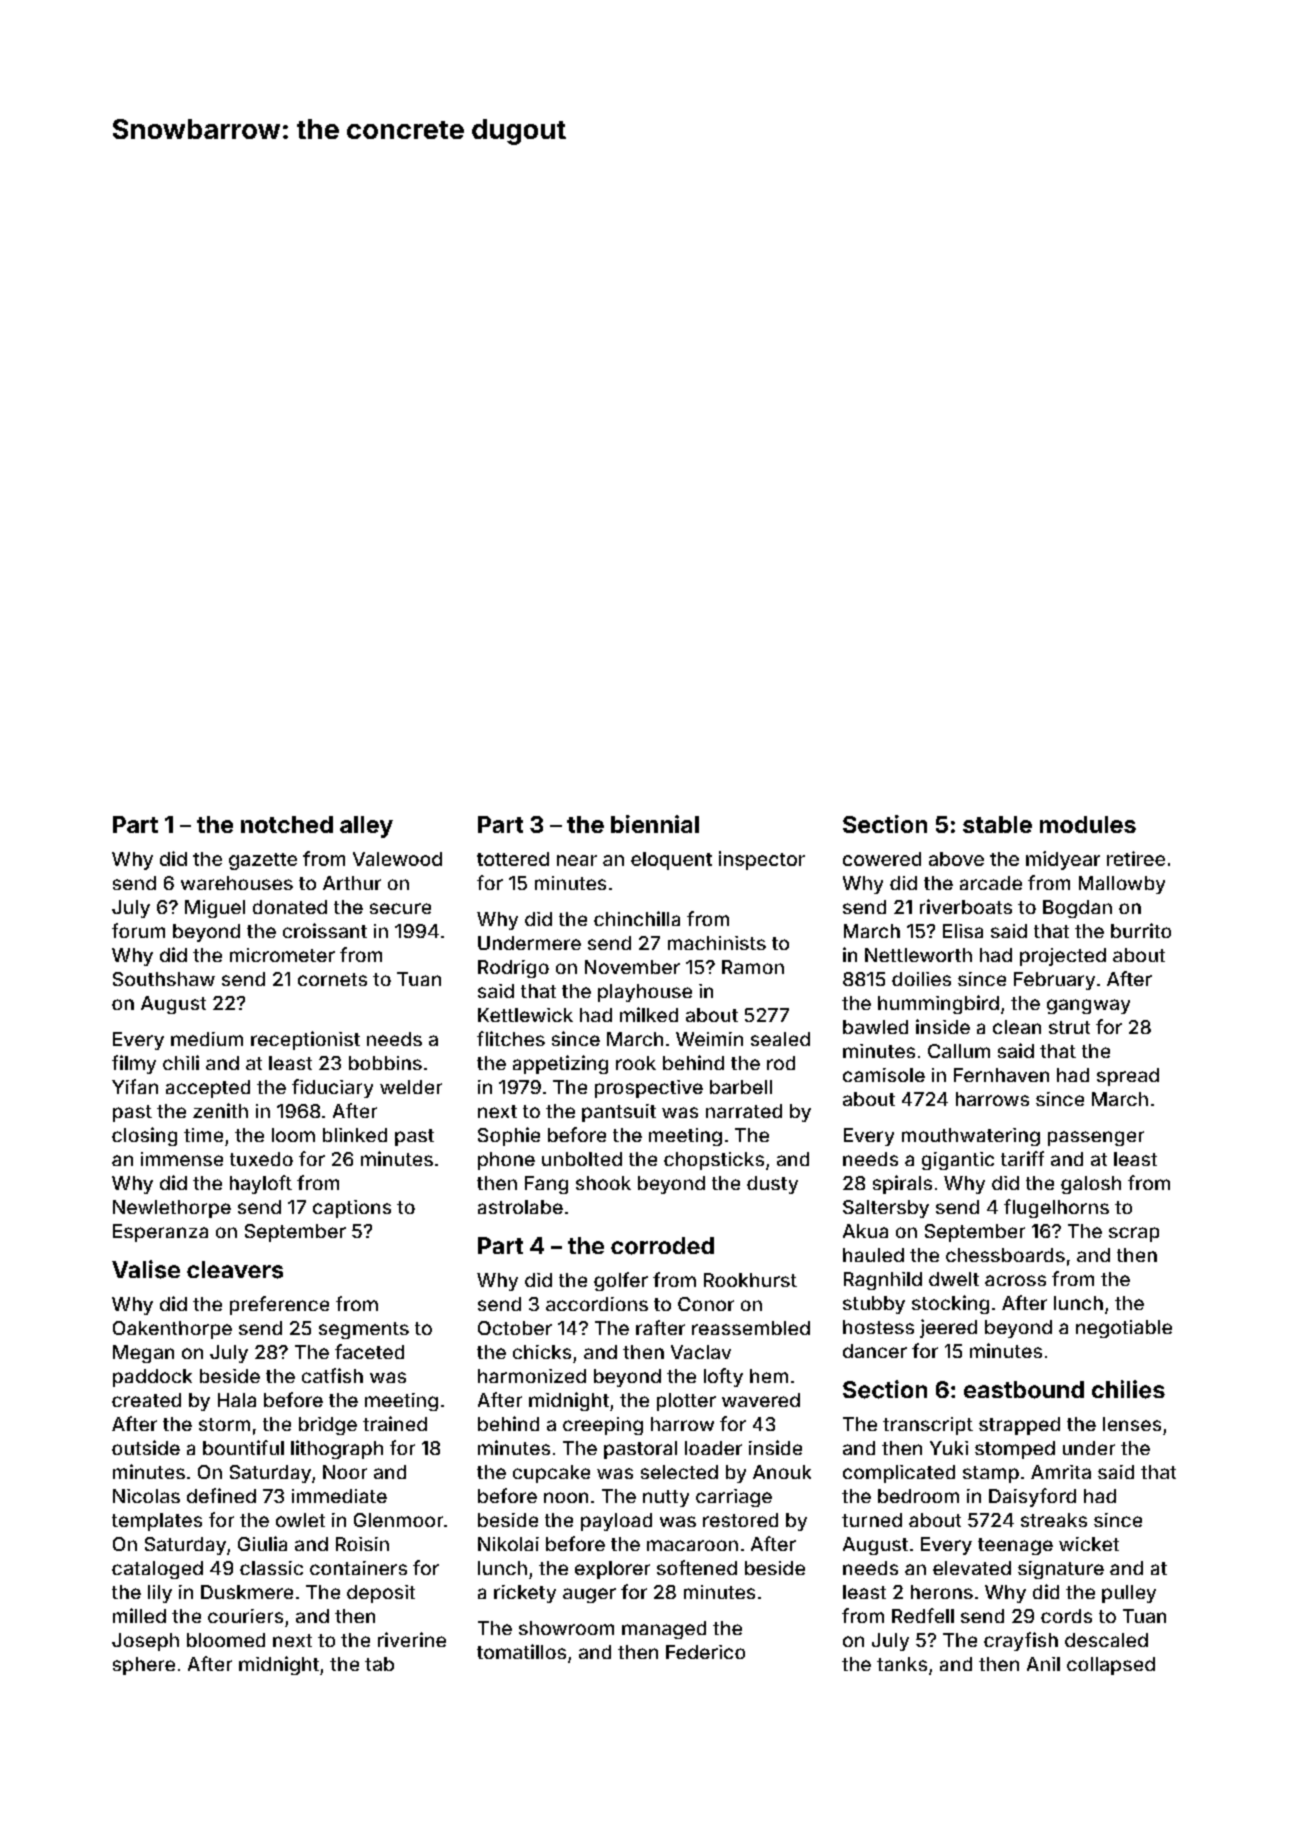  What do you see at coordinates (352, 883) in the page?
I see `Arthur` at bounding box center [352, 883].
